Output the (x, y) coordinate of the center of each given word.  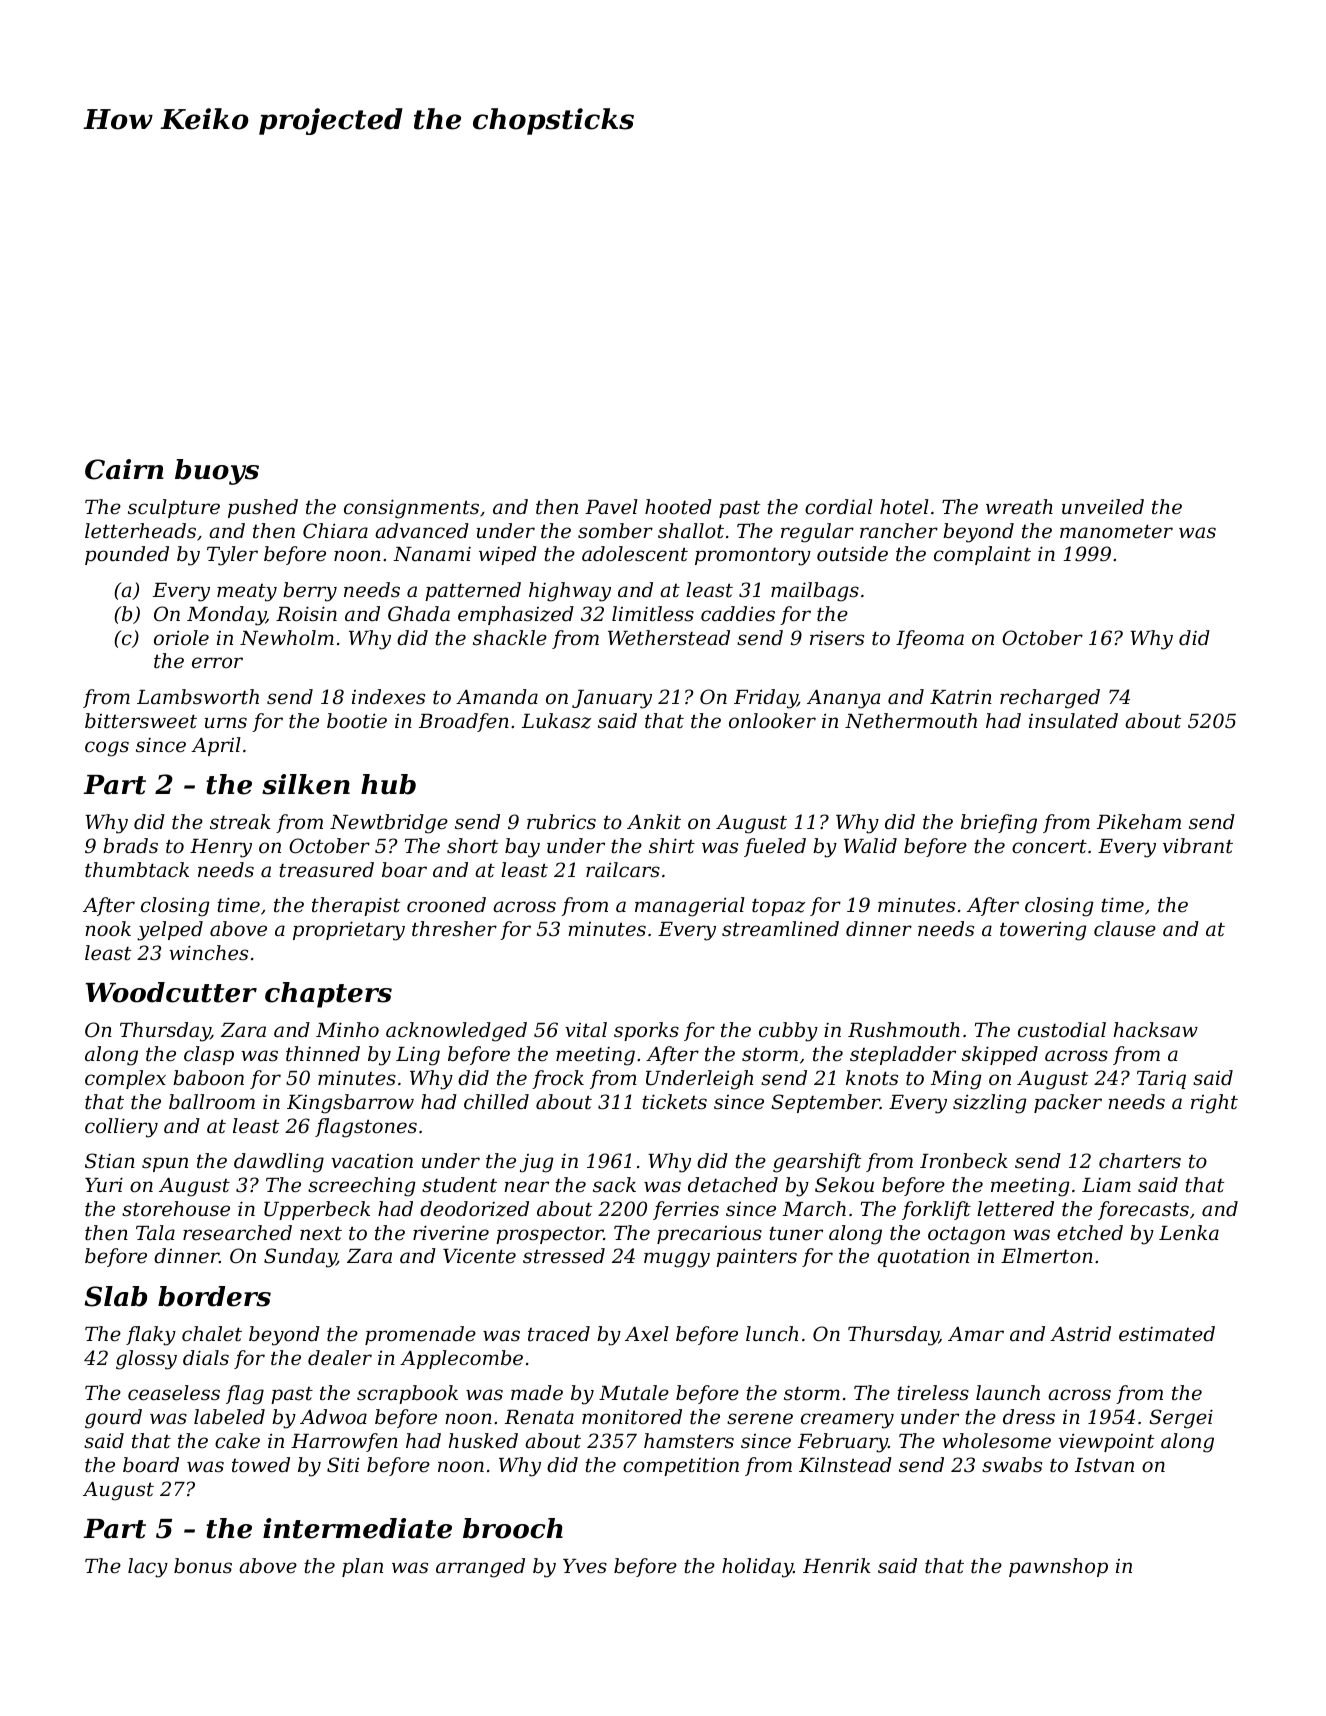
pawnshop (1058, 1567)
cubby (788, 1032)
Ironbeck (964, 1161)
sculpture (174, 508)
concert (1049, 847)
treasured (326, 870)
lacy (148, 1568)
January (612, 699)
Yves (585, 1566)
